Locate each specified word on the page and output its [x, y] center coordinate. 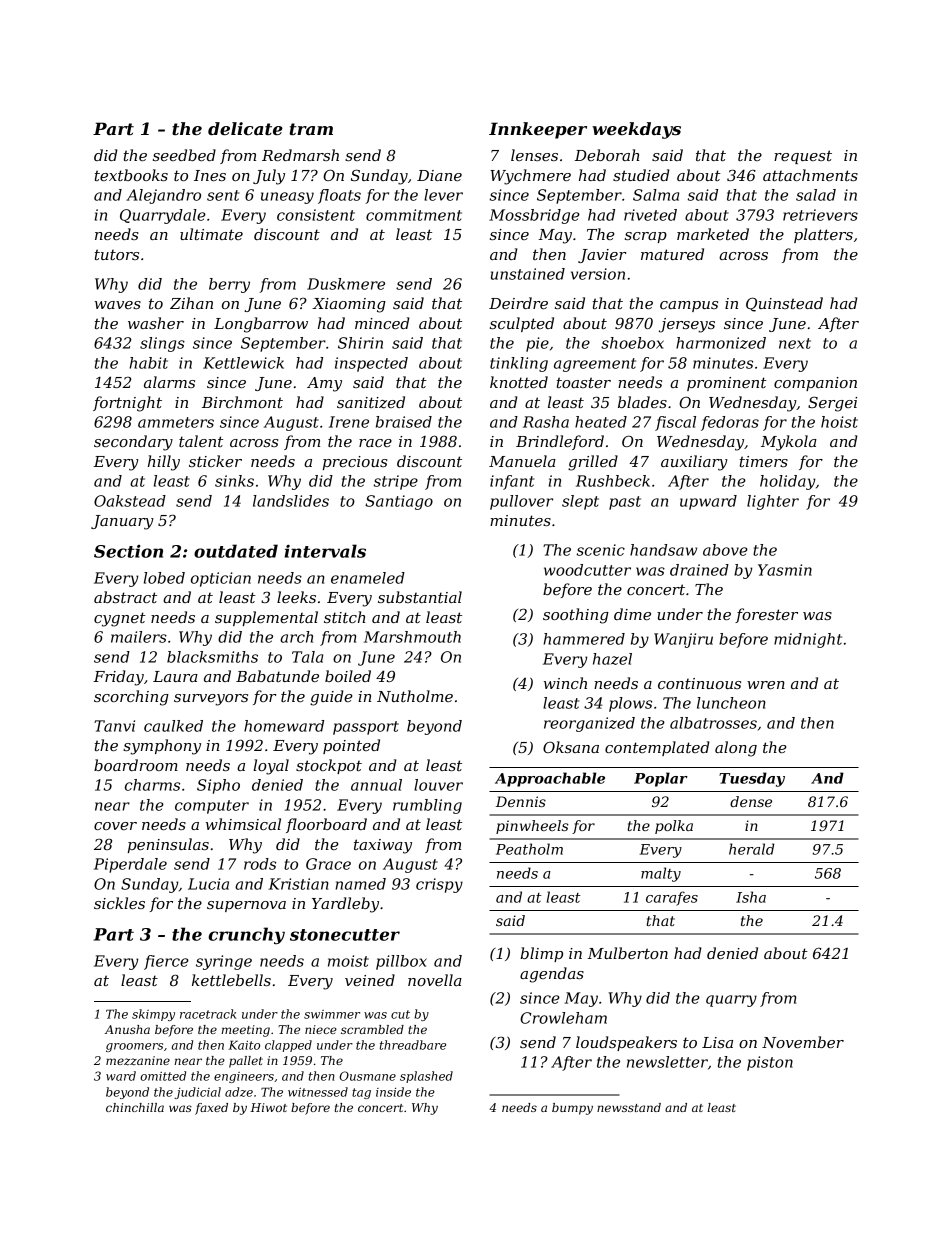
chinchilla [135, 1107]
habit [148, 363]
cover [115, 826]
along [736, 749]
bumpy [572, 1109]
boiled [348, 676]
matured [672, 254]
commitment [414, 215]
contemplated [657, 748]
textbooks [131, 175]
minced [382, 323]
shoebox [632, 343]
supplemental [266, 618]
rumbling [427, 806]
